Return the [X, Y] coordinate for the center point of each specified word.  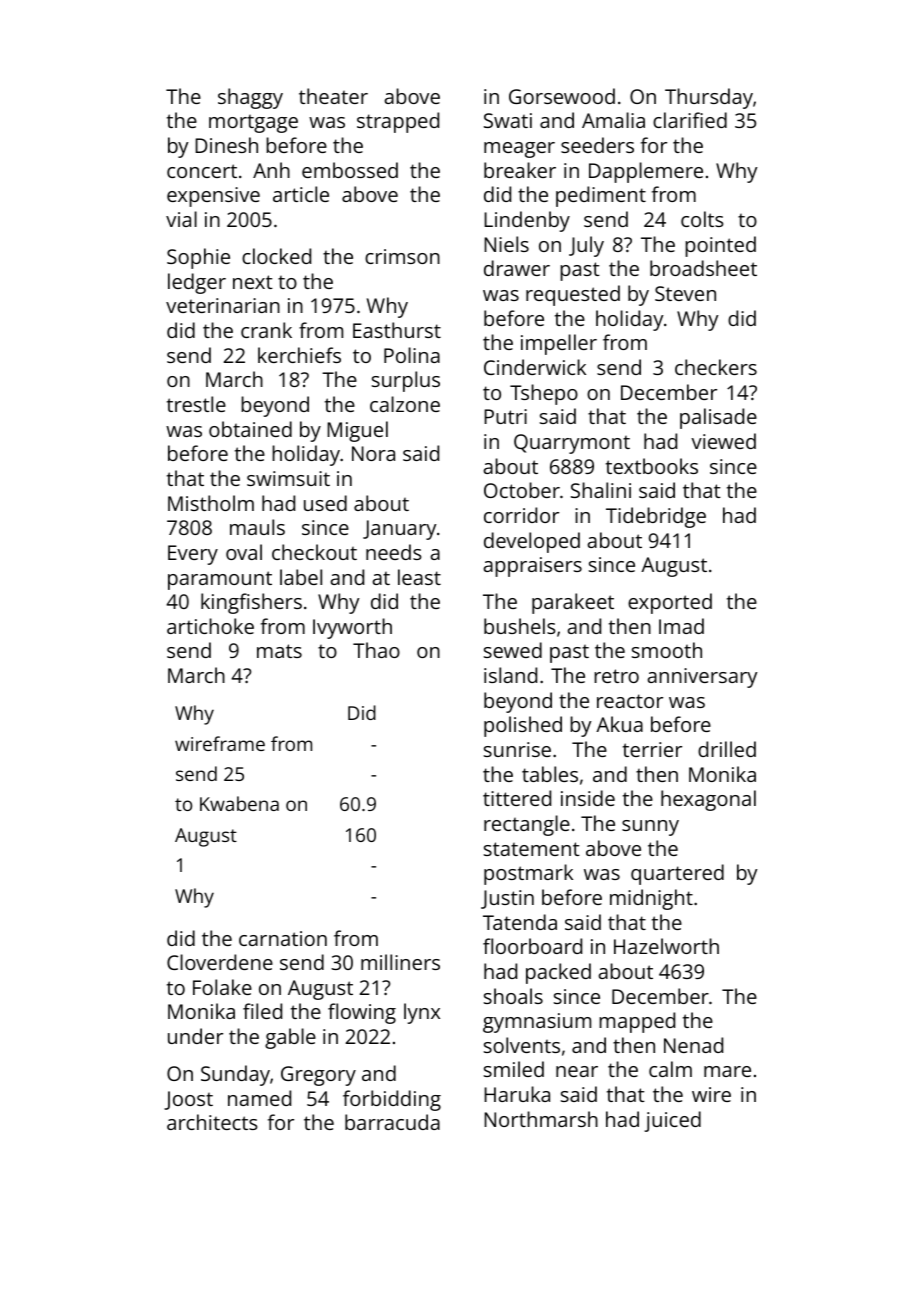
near [577, 1071]
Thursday [709, 98]
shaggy [250, 98]
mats [279, 651]
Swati [508, 120]
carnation [283, 938]
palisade [718, 418]
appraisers [532, 567]
